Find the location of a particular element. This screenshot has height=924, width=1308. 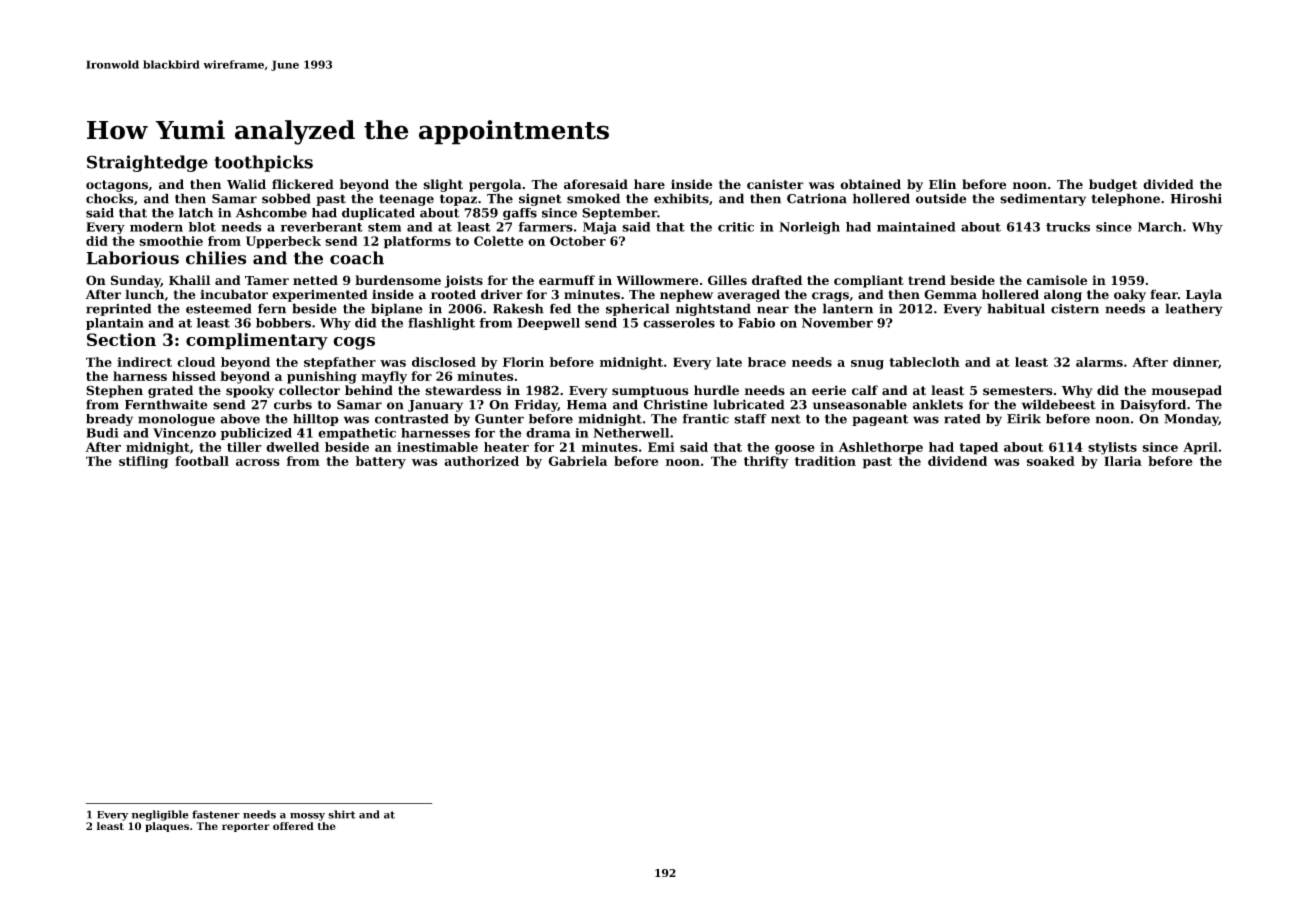

battery is located at coordinates (381, 462).
